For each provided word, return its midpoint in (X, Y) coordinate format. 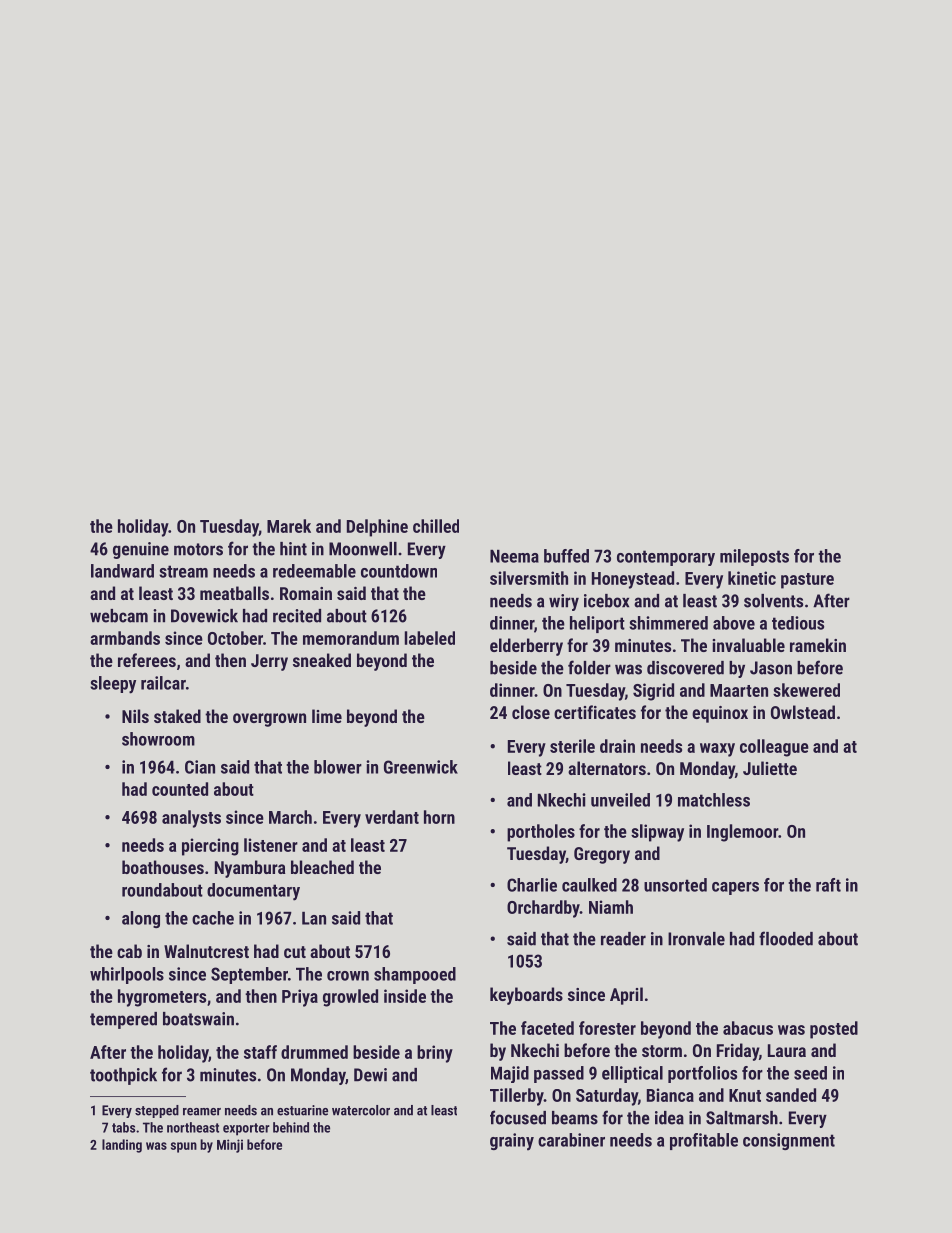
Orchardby (543, 909)
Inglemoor (742, 833)
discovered (685, 668)
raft (828, 885)
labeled (430, 638)
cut (295, 952)
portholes (541, 833)
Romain (306, 593)
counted (180, 789)
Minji (230, 1146)
